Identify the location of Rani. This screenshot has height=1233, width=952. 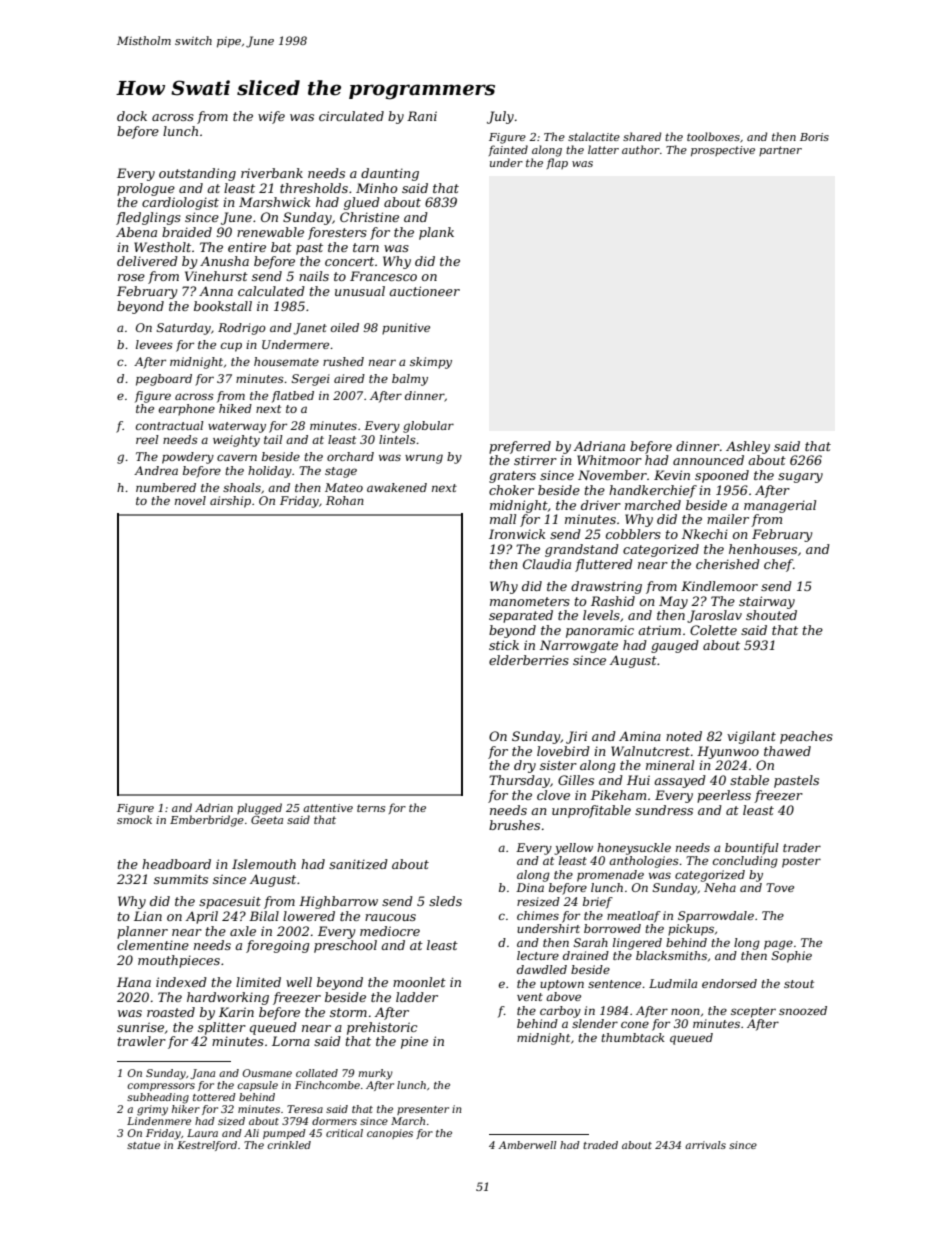
(422, 116).
